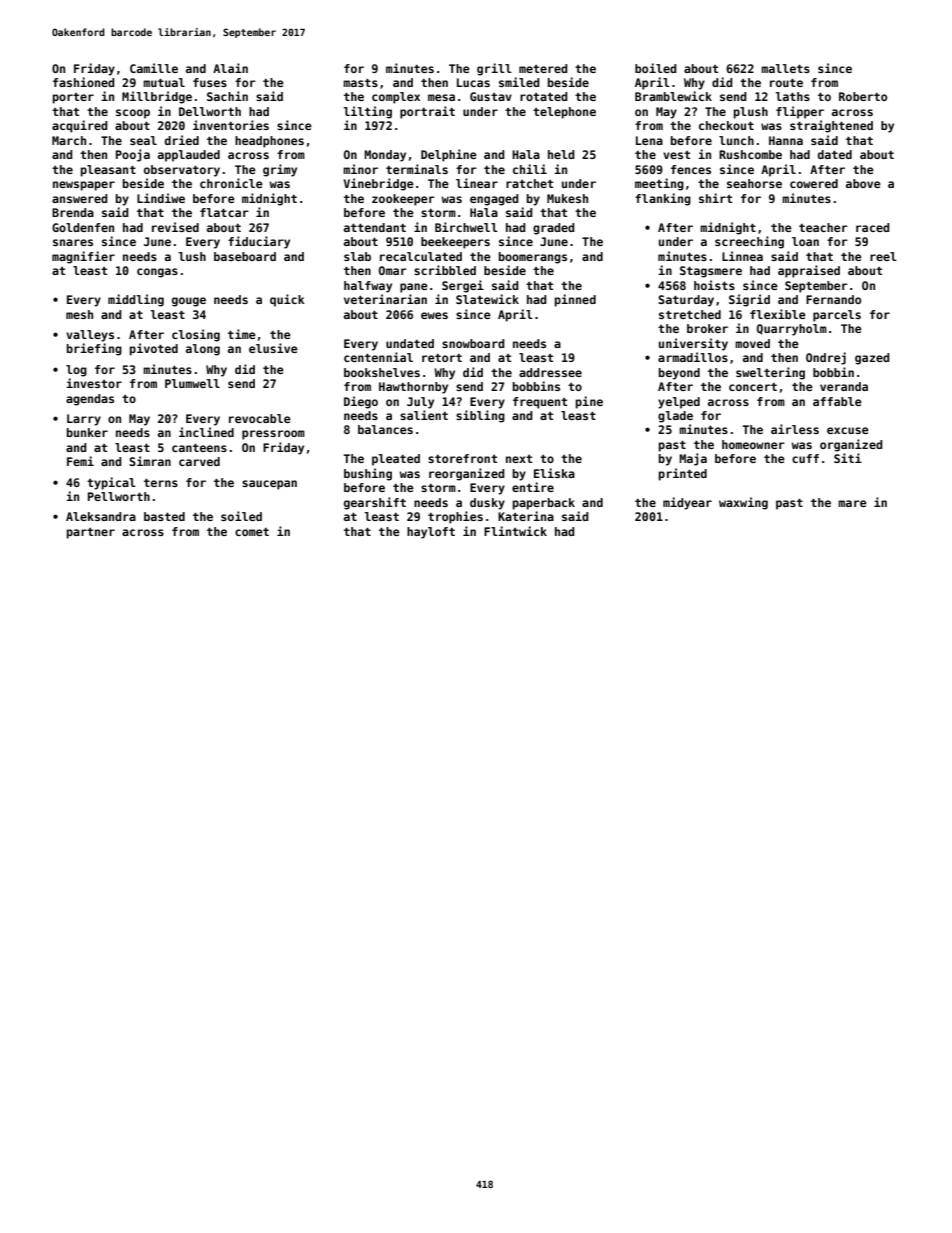 This document has height=1233, width=952. Describe the element at coordinates (91, 533) in the document. I see `partner` at that location.
